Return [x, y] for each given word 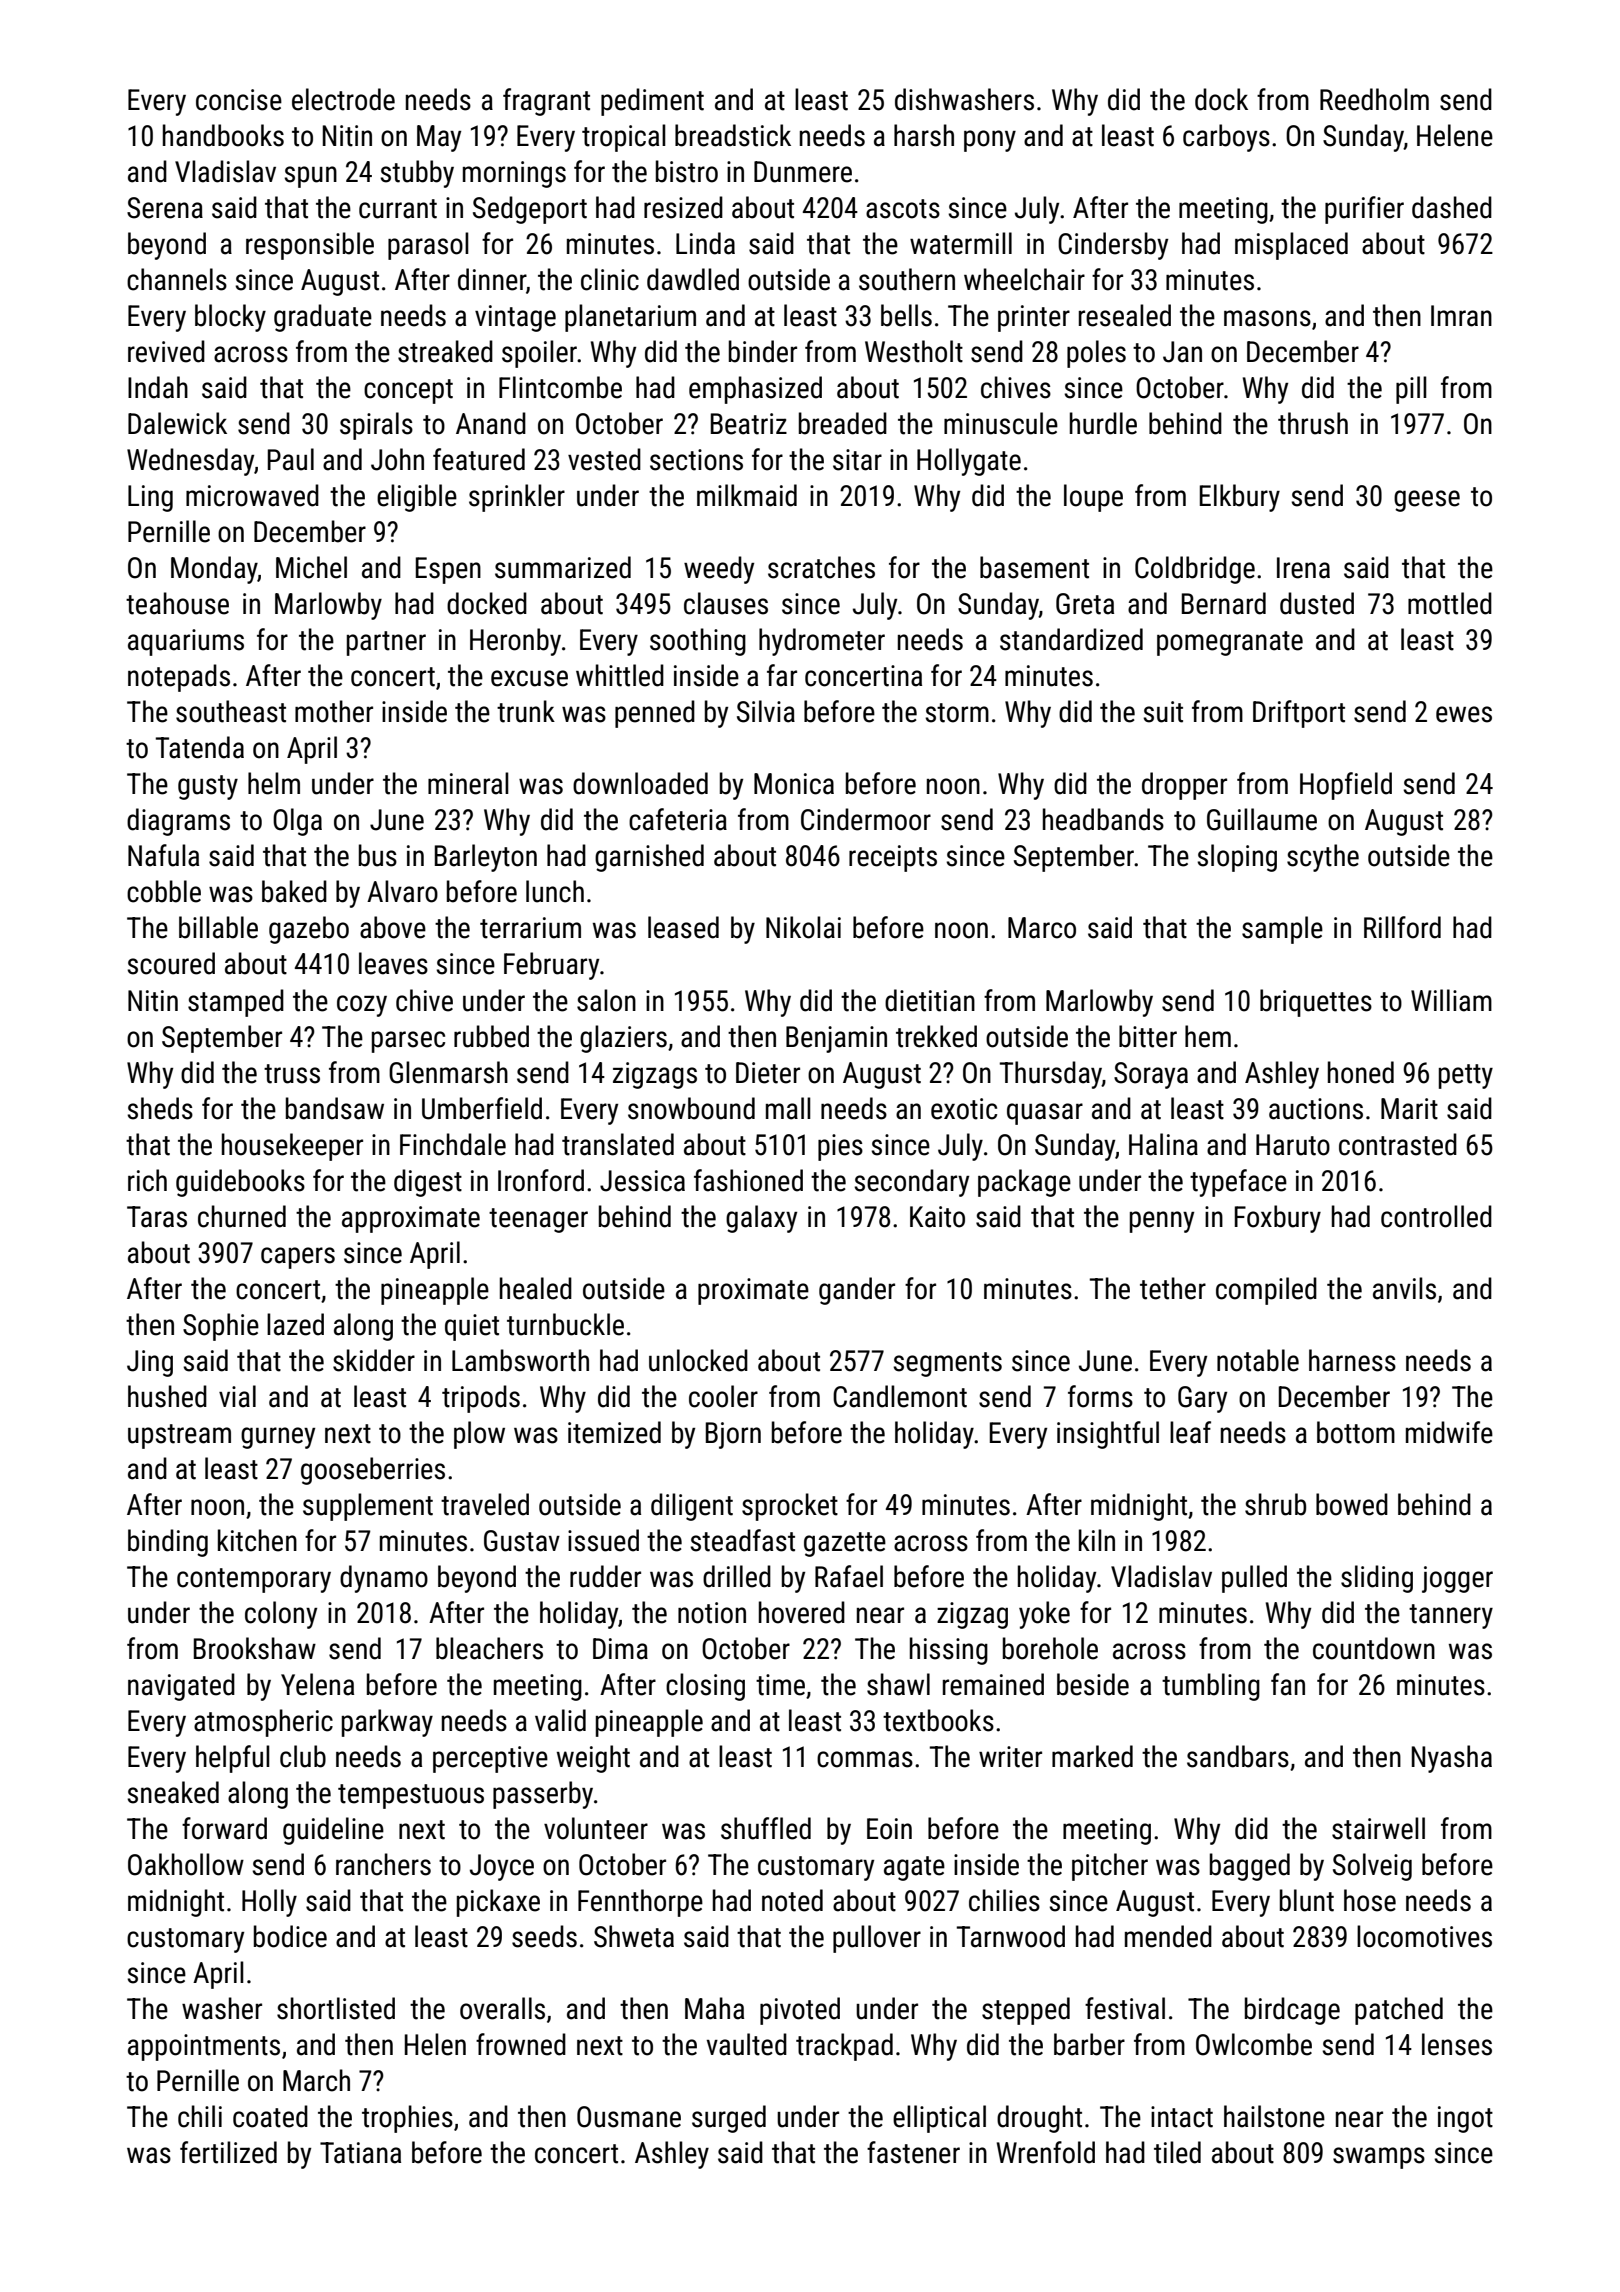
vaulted [747, 2044]
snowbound [691, 1108]
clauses [726, 603]
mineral [468, 783]
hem [1208, 1036]
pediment [652, 102]
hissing [949, 1651]
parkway [387, 1723]
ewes [1464, 714]
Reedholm [1374, 99]
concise [239, 100]
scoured [171, 963]
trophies [407, 2119]
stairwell [1378, 1828]
